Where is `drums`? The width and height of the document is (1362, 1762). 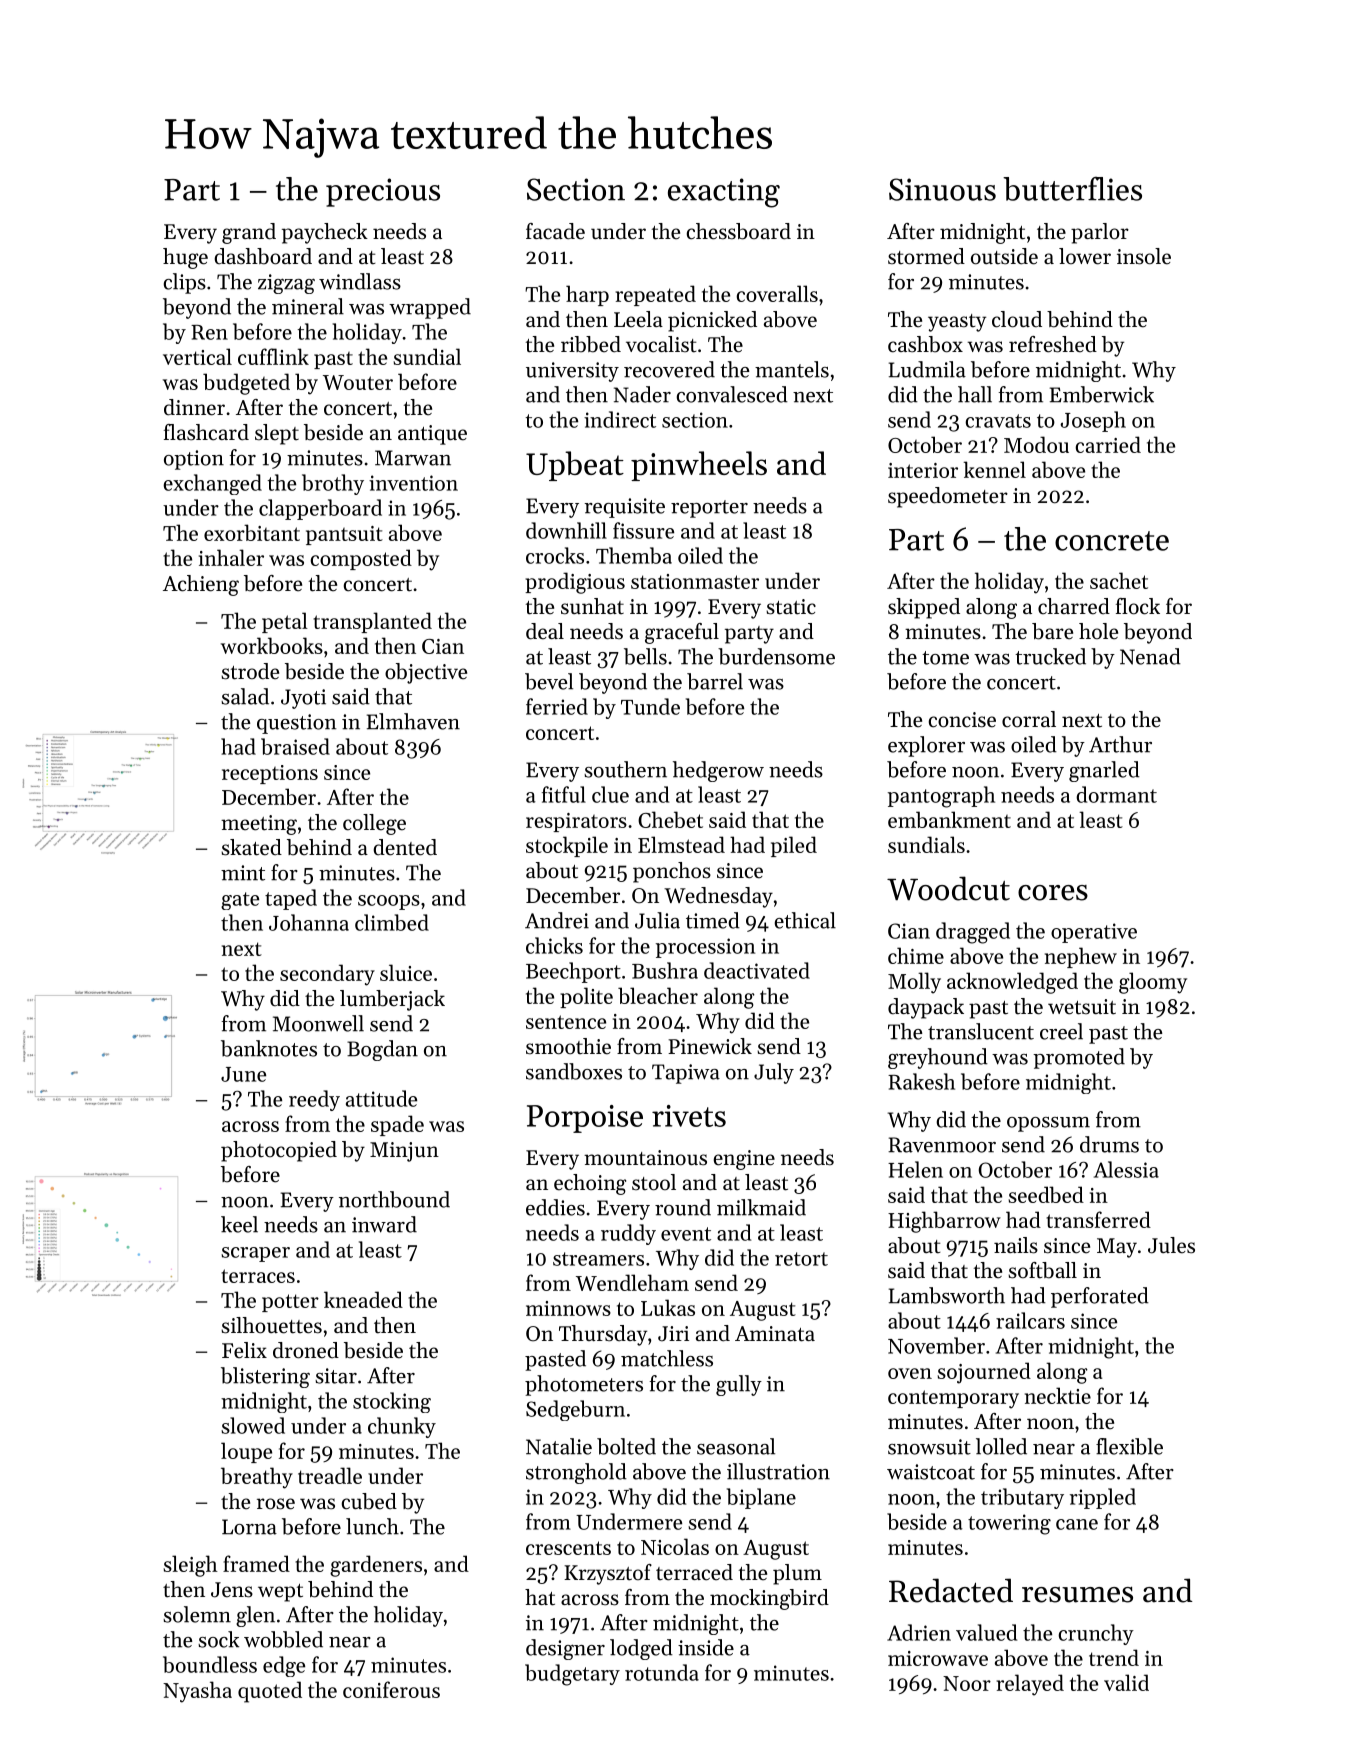
drums is located at coordinates (1109, 1144).
